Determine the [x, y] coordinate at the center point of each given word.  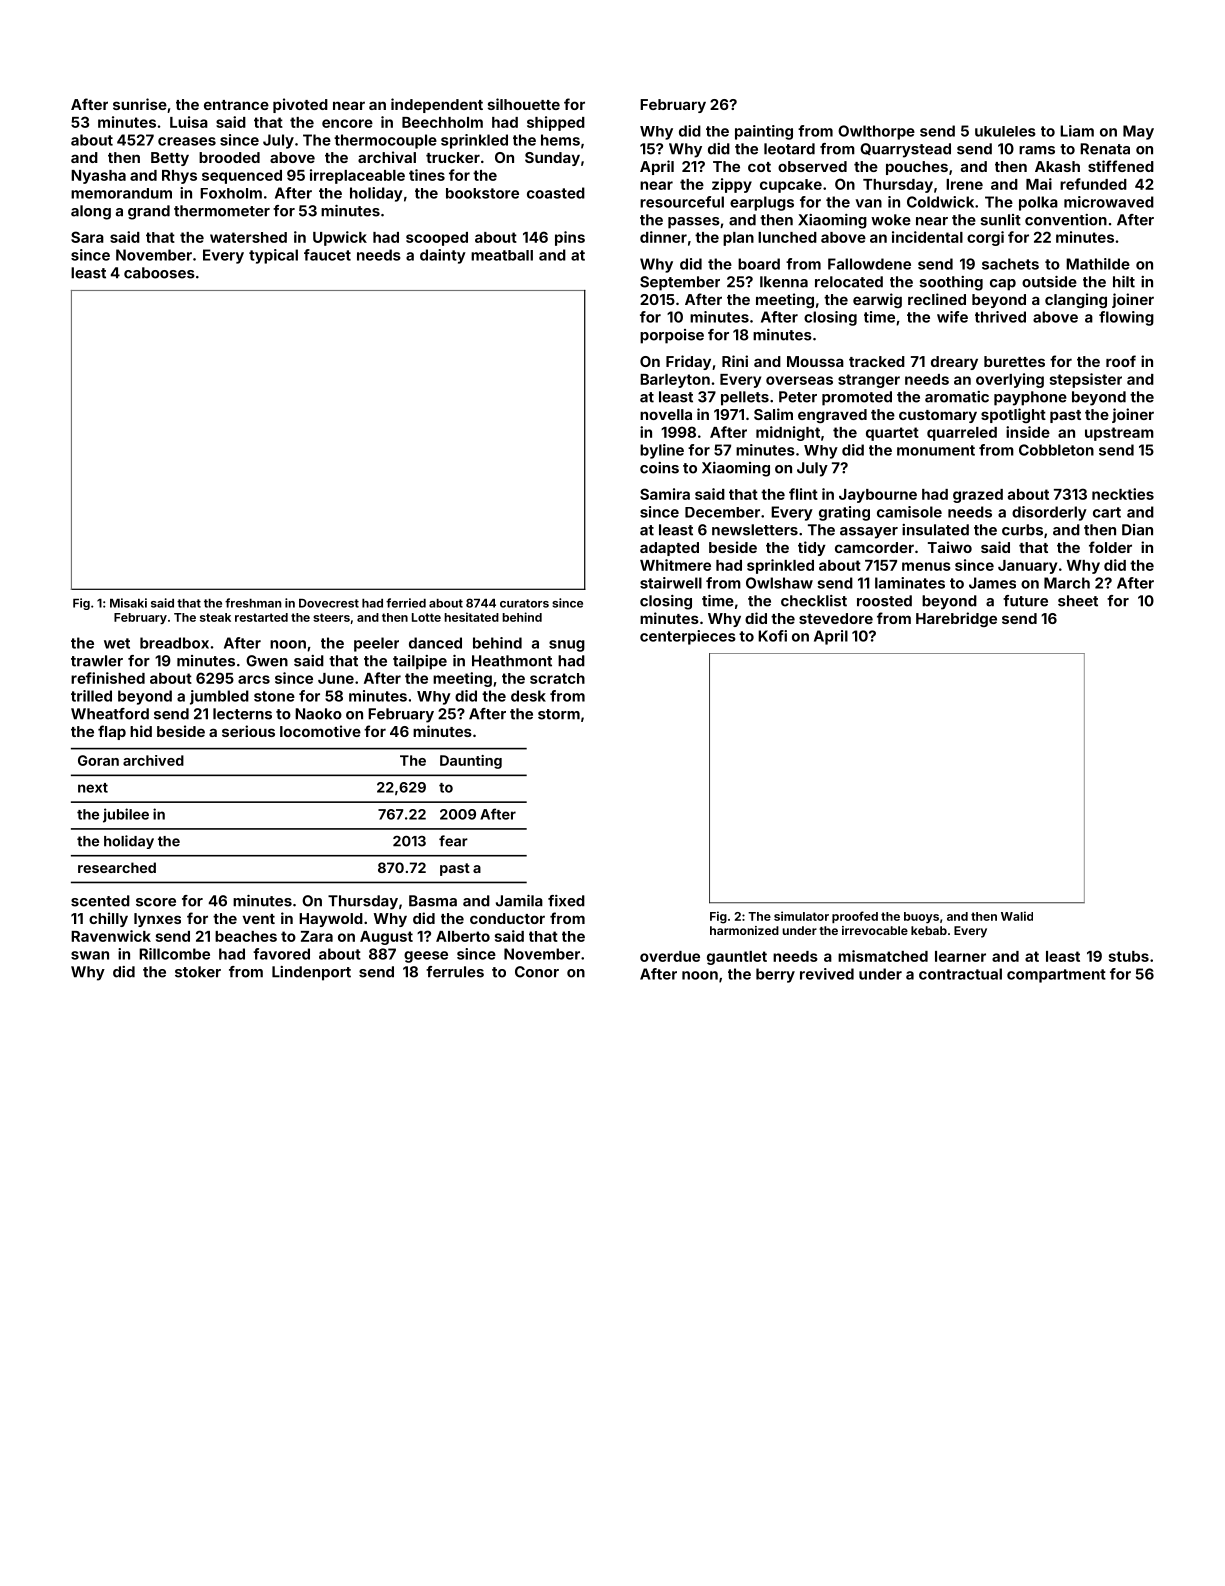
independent [437, 105]
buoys [921, 917]
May [1138, 132]
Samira [665, 494]
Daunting [471, 762]
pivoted [300, 105]
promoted [857, 398]
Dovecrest [329, 603]
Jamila [519, 901]
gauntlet [737, 958]
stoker [198, 972]
